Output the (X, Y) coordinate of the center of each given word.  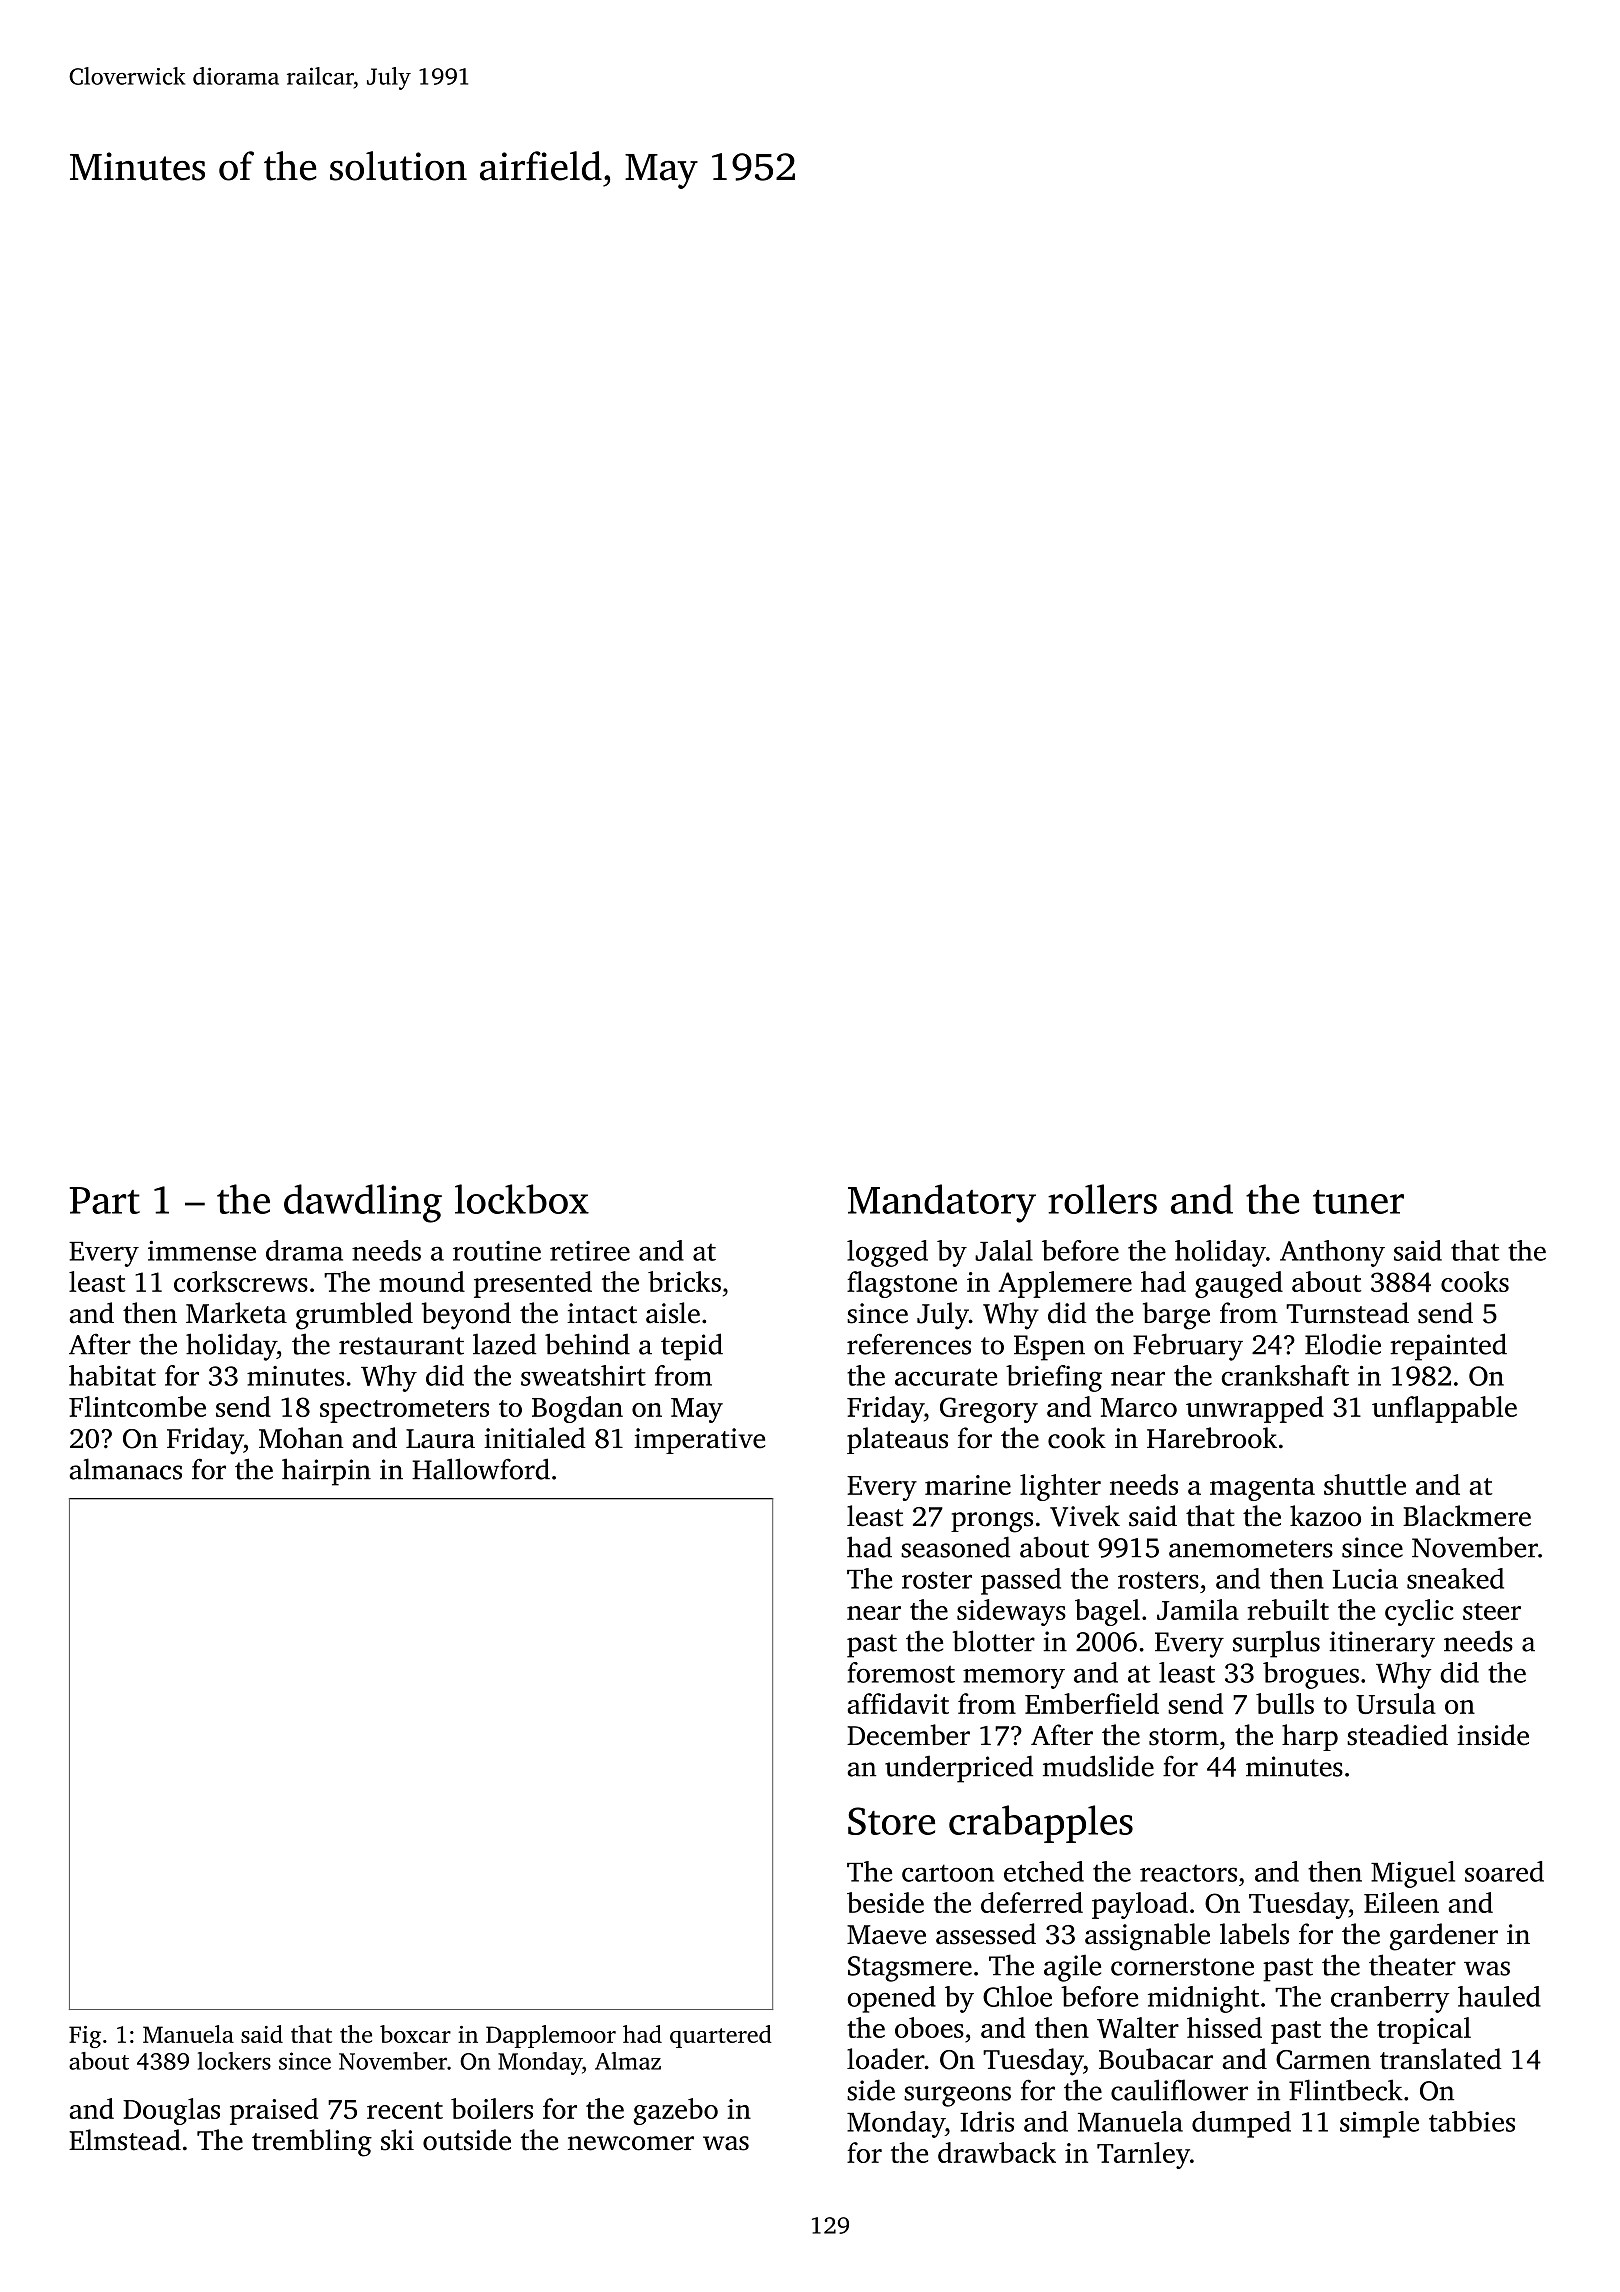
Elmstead (125, 2140)
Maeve (886, 1935)
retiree (590, 1251)
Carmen (1323, 2060)
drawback (997, 2152)
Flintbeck (1346, 2090)
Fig (85, 2037)
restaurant (401, 1346)
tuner (1358, 1202)
